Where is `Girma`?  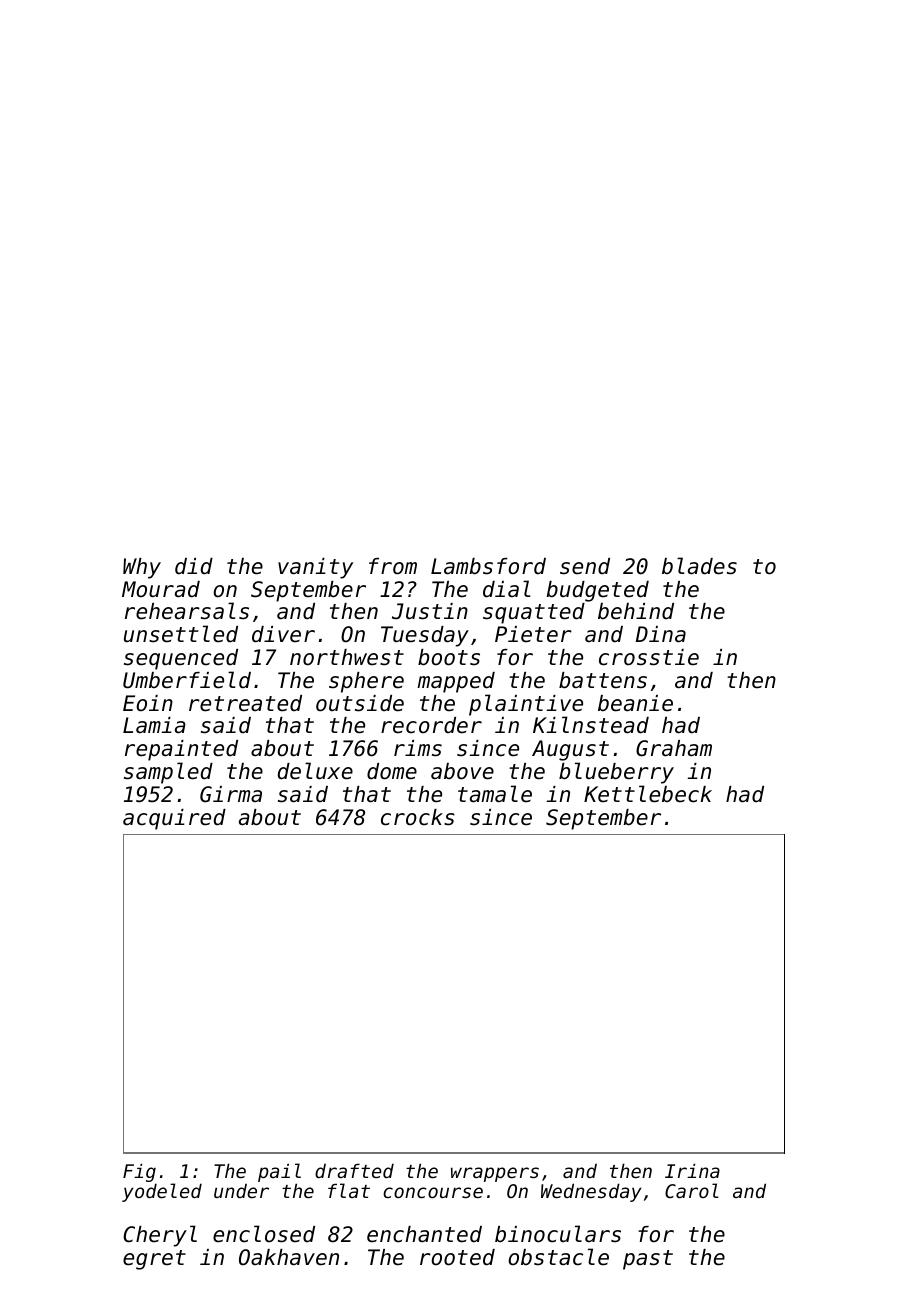
Girma is located at coordinates (231, 794).
